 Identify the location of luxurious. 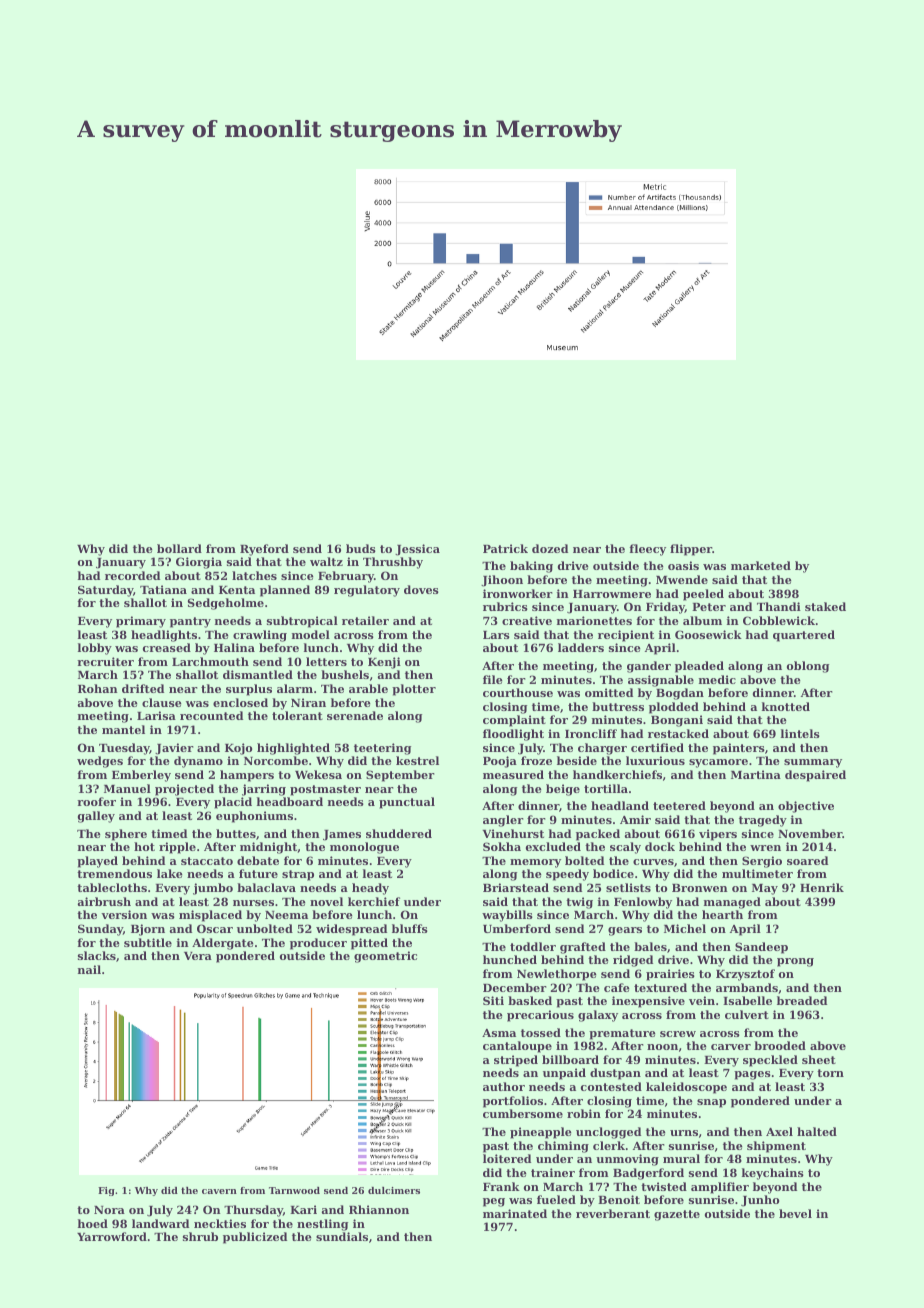
(655, 760).
